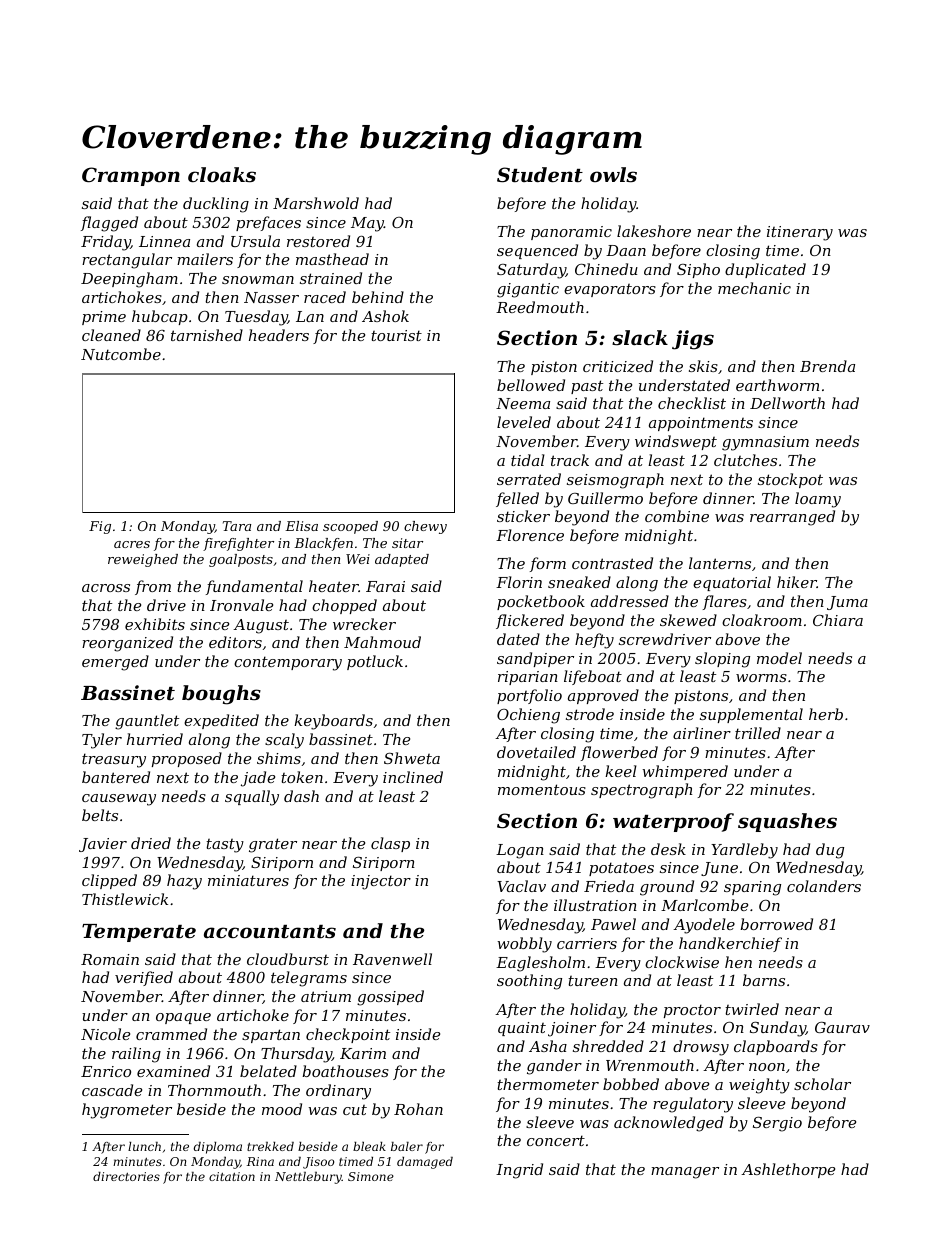 The image size is (952, 1233). I want to click on owls, so click(613, 175).
